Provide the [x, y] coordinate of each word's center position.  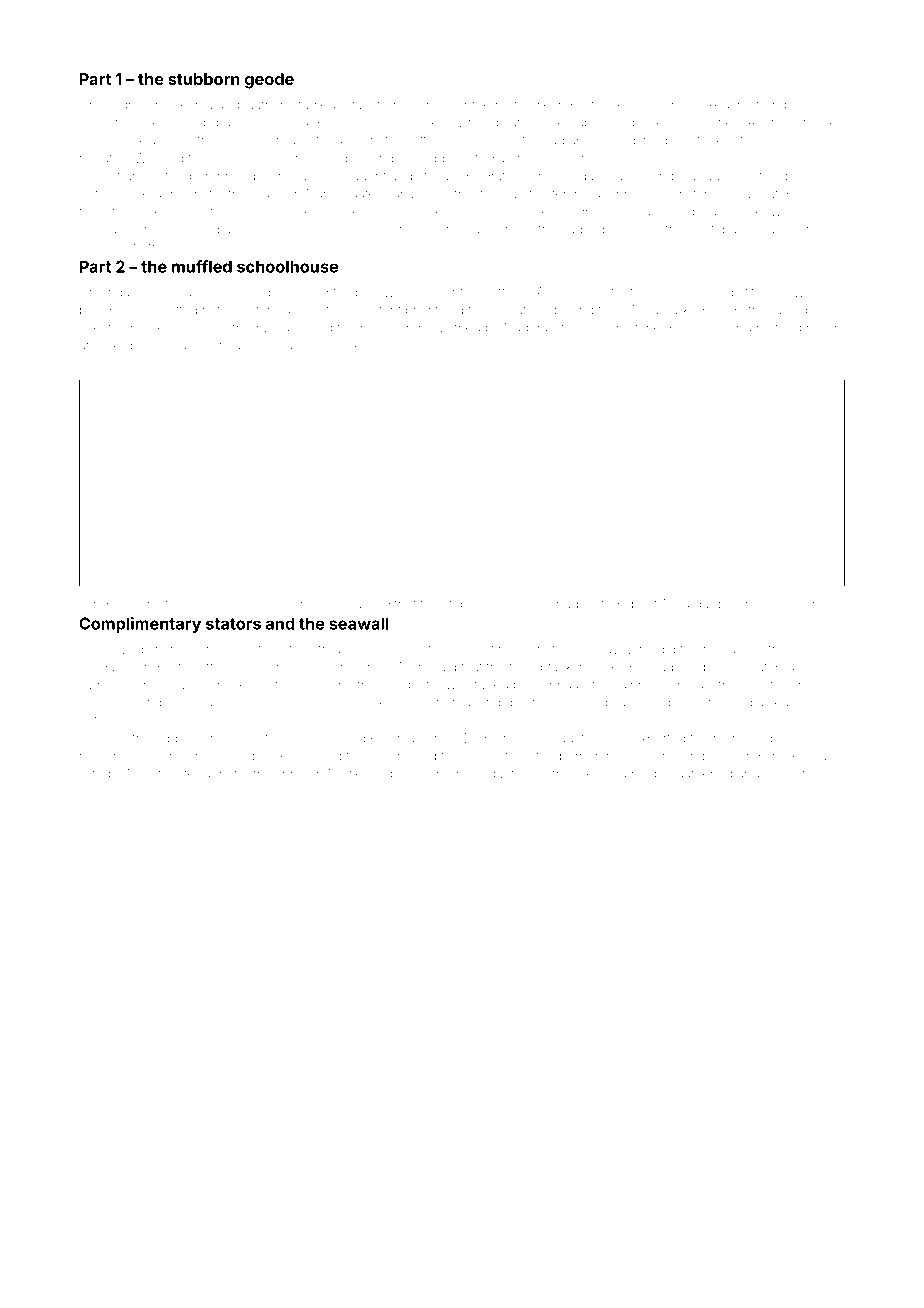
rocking [729, 330]
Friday [119, 293]
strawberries [399, 292]
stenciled [713, 194]
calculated [416, 649]
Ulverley [104, 704]
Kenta [196, 105]
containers [413, 738]
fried [467, 327]
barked [684, 310]
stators [233, 624]
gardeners [725, 606]
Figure [95, 368]
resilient [378, 123]
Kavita [809, 756]
